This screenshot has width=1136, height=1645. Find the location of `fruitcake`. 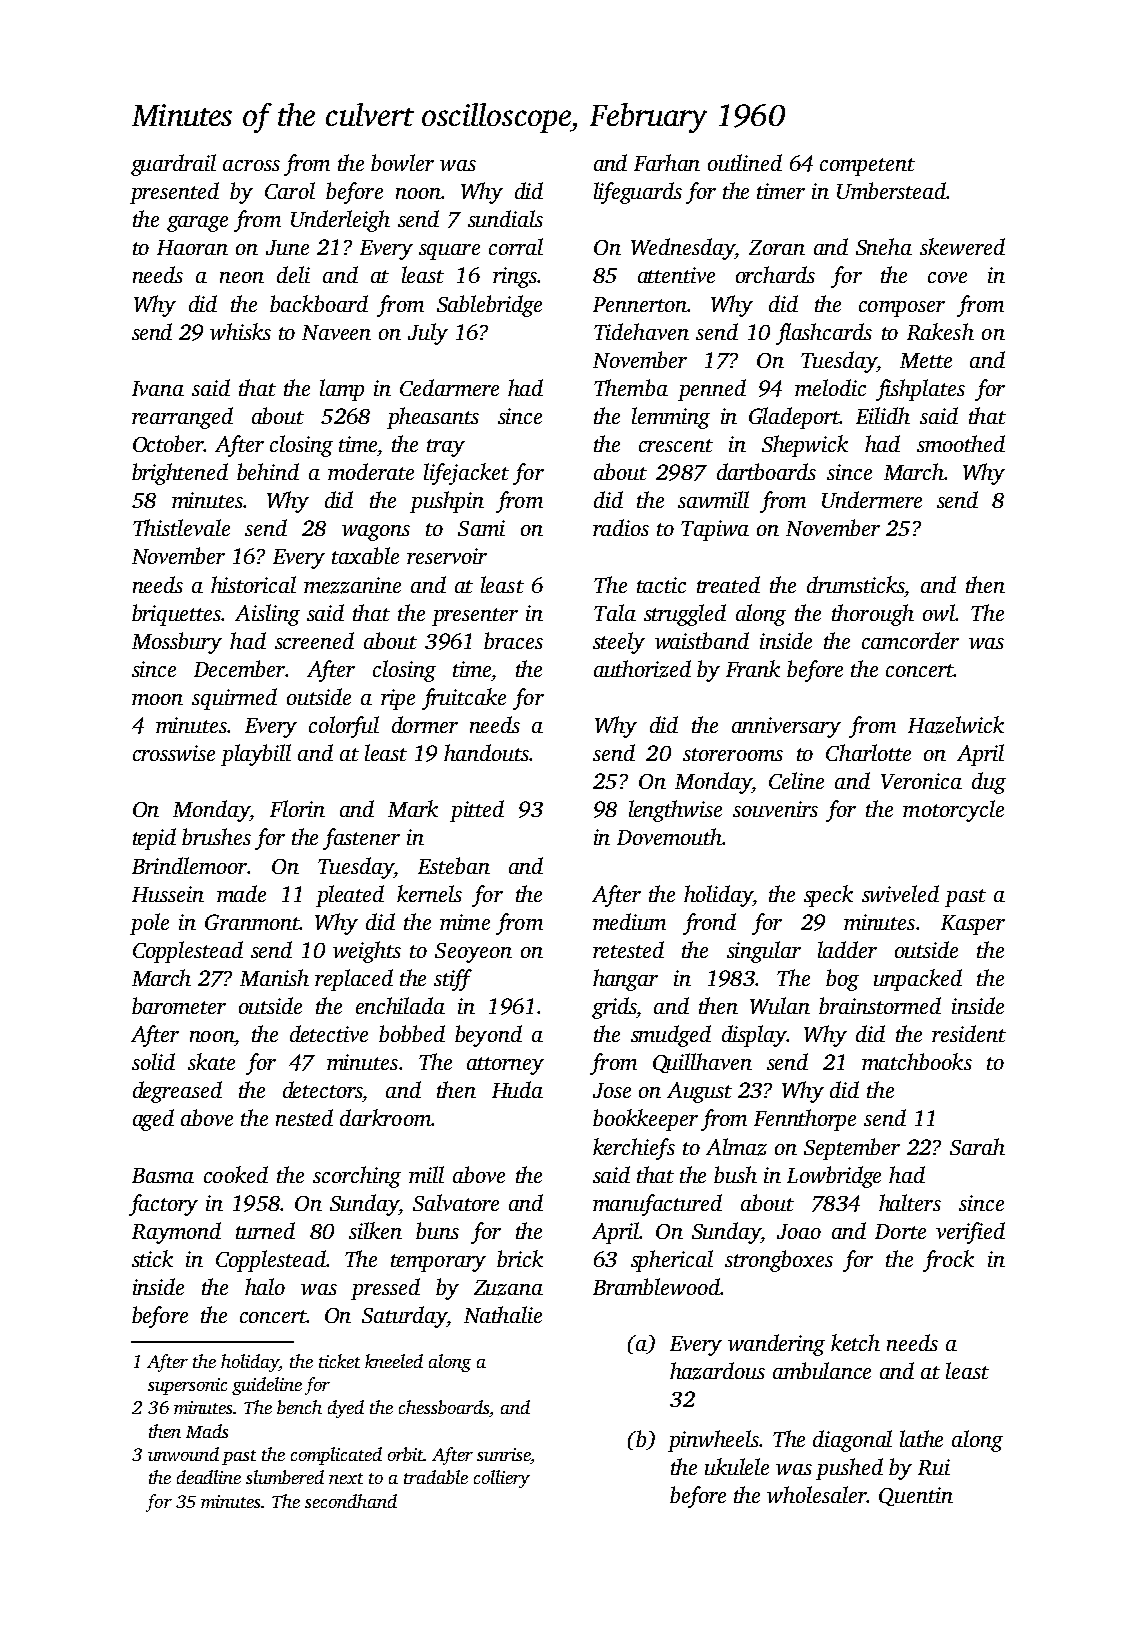

fruitcake is located at coordinates (464, 699).
